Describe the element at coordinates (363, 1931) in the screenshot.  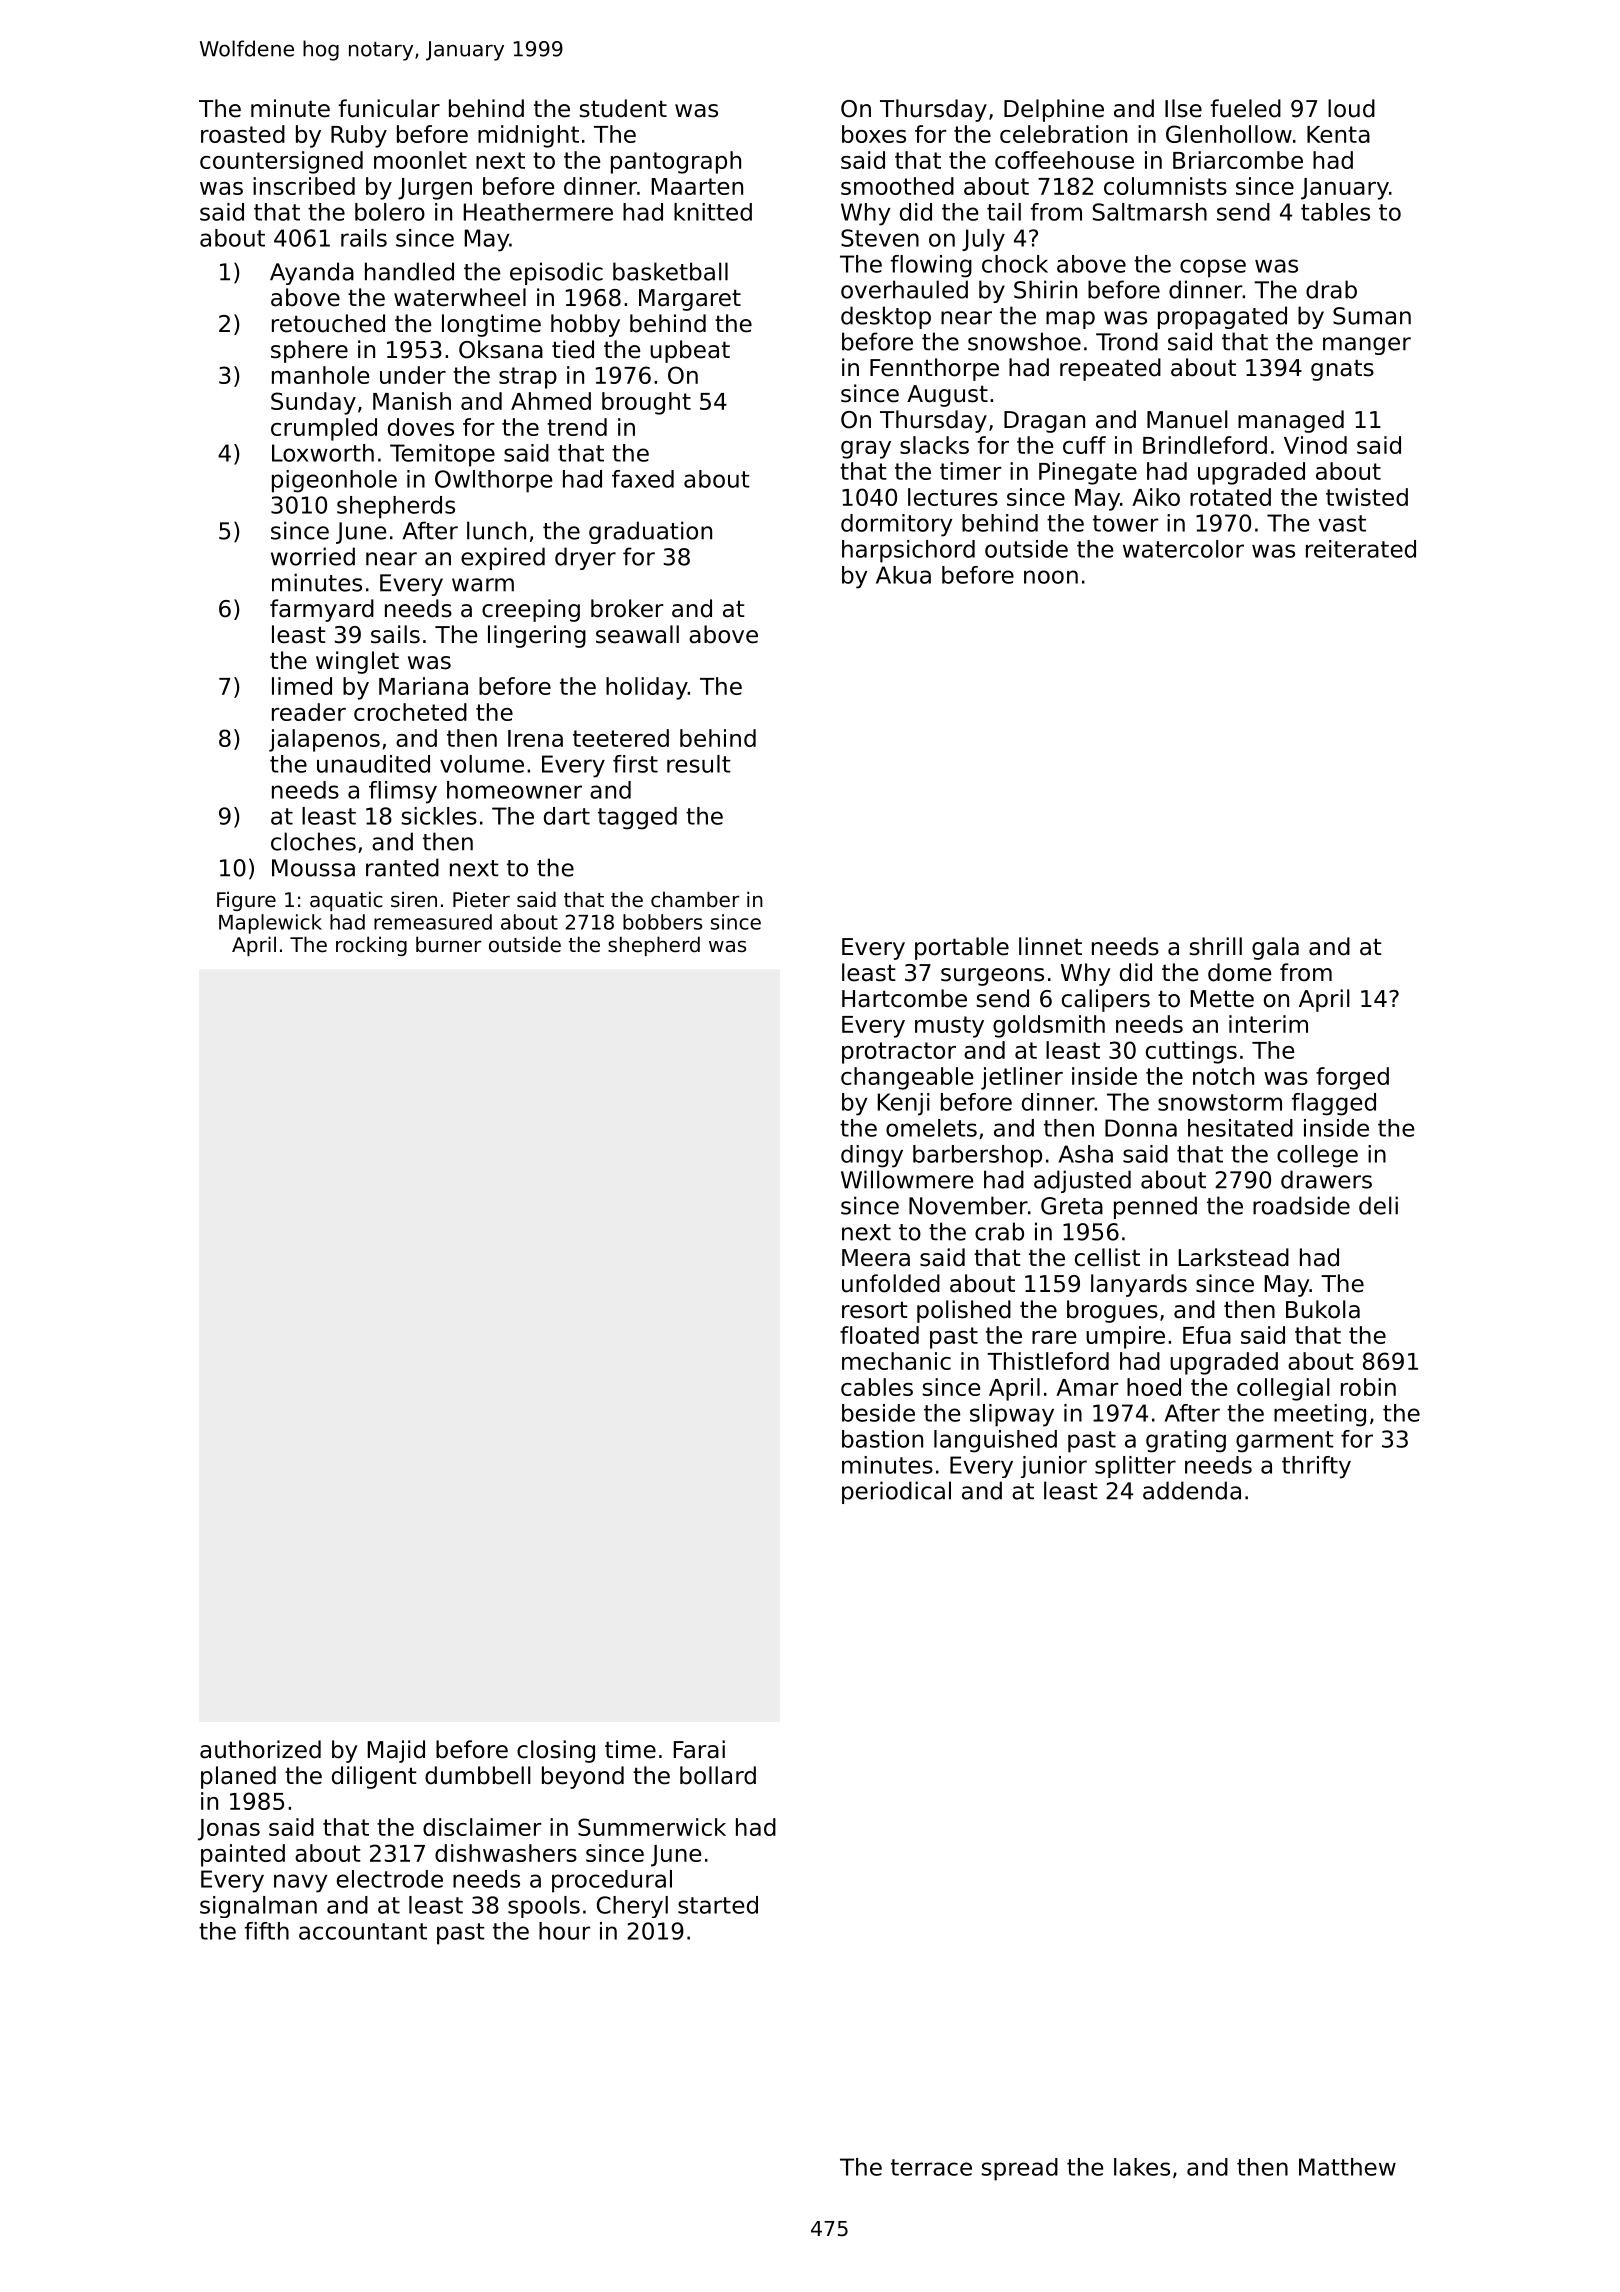
I see `accountant` at that location.
